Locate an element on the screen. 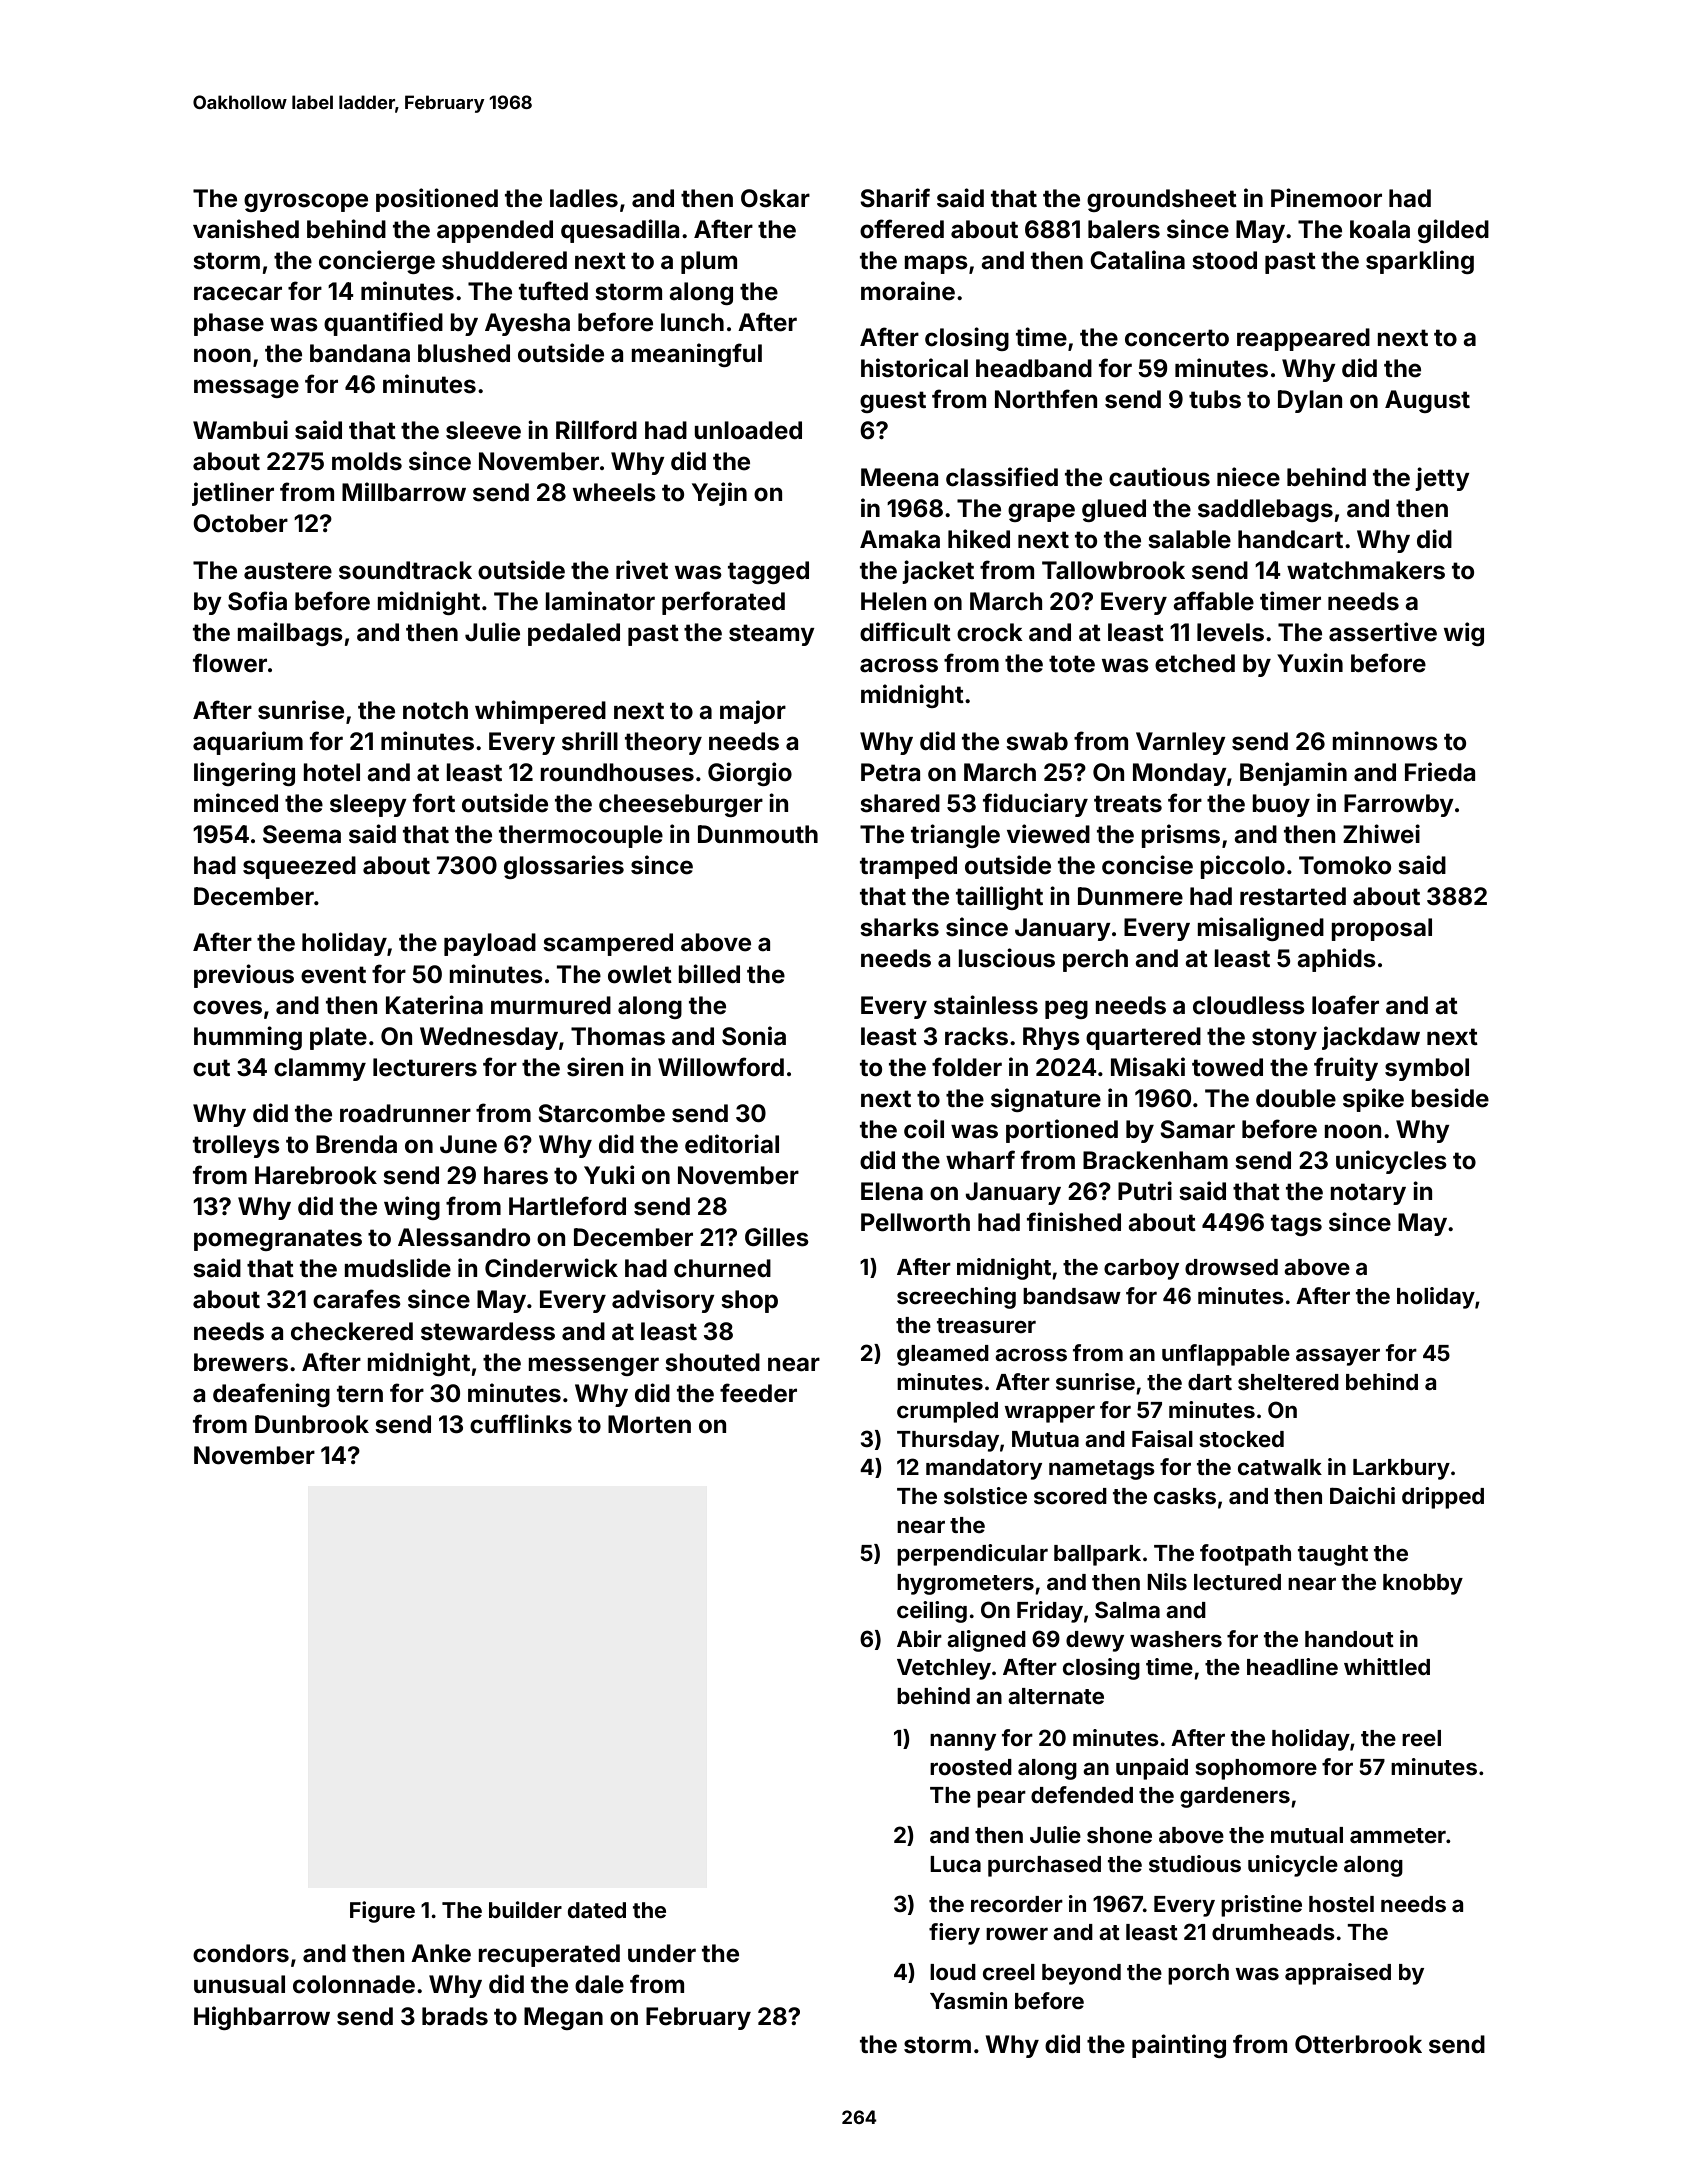  groundsheet is located at coordinates (1162, 200).
